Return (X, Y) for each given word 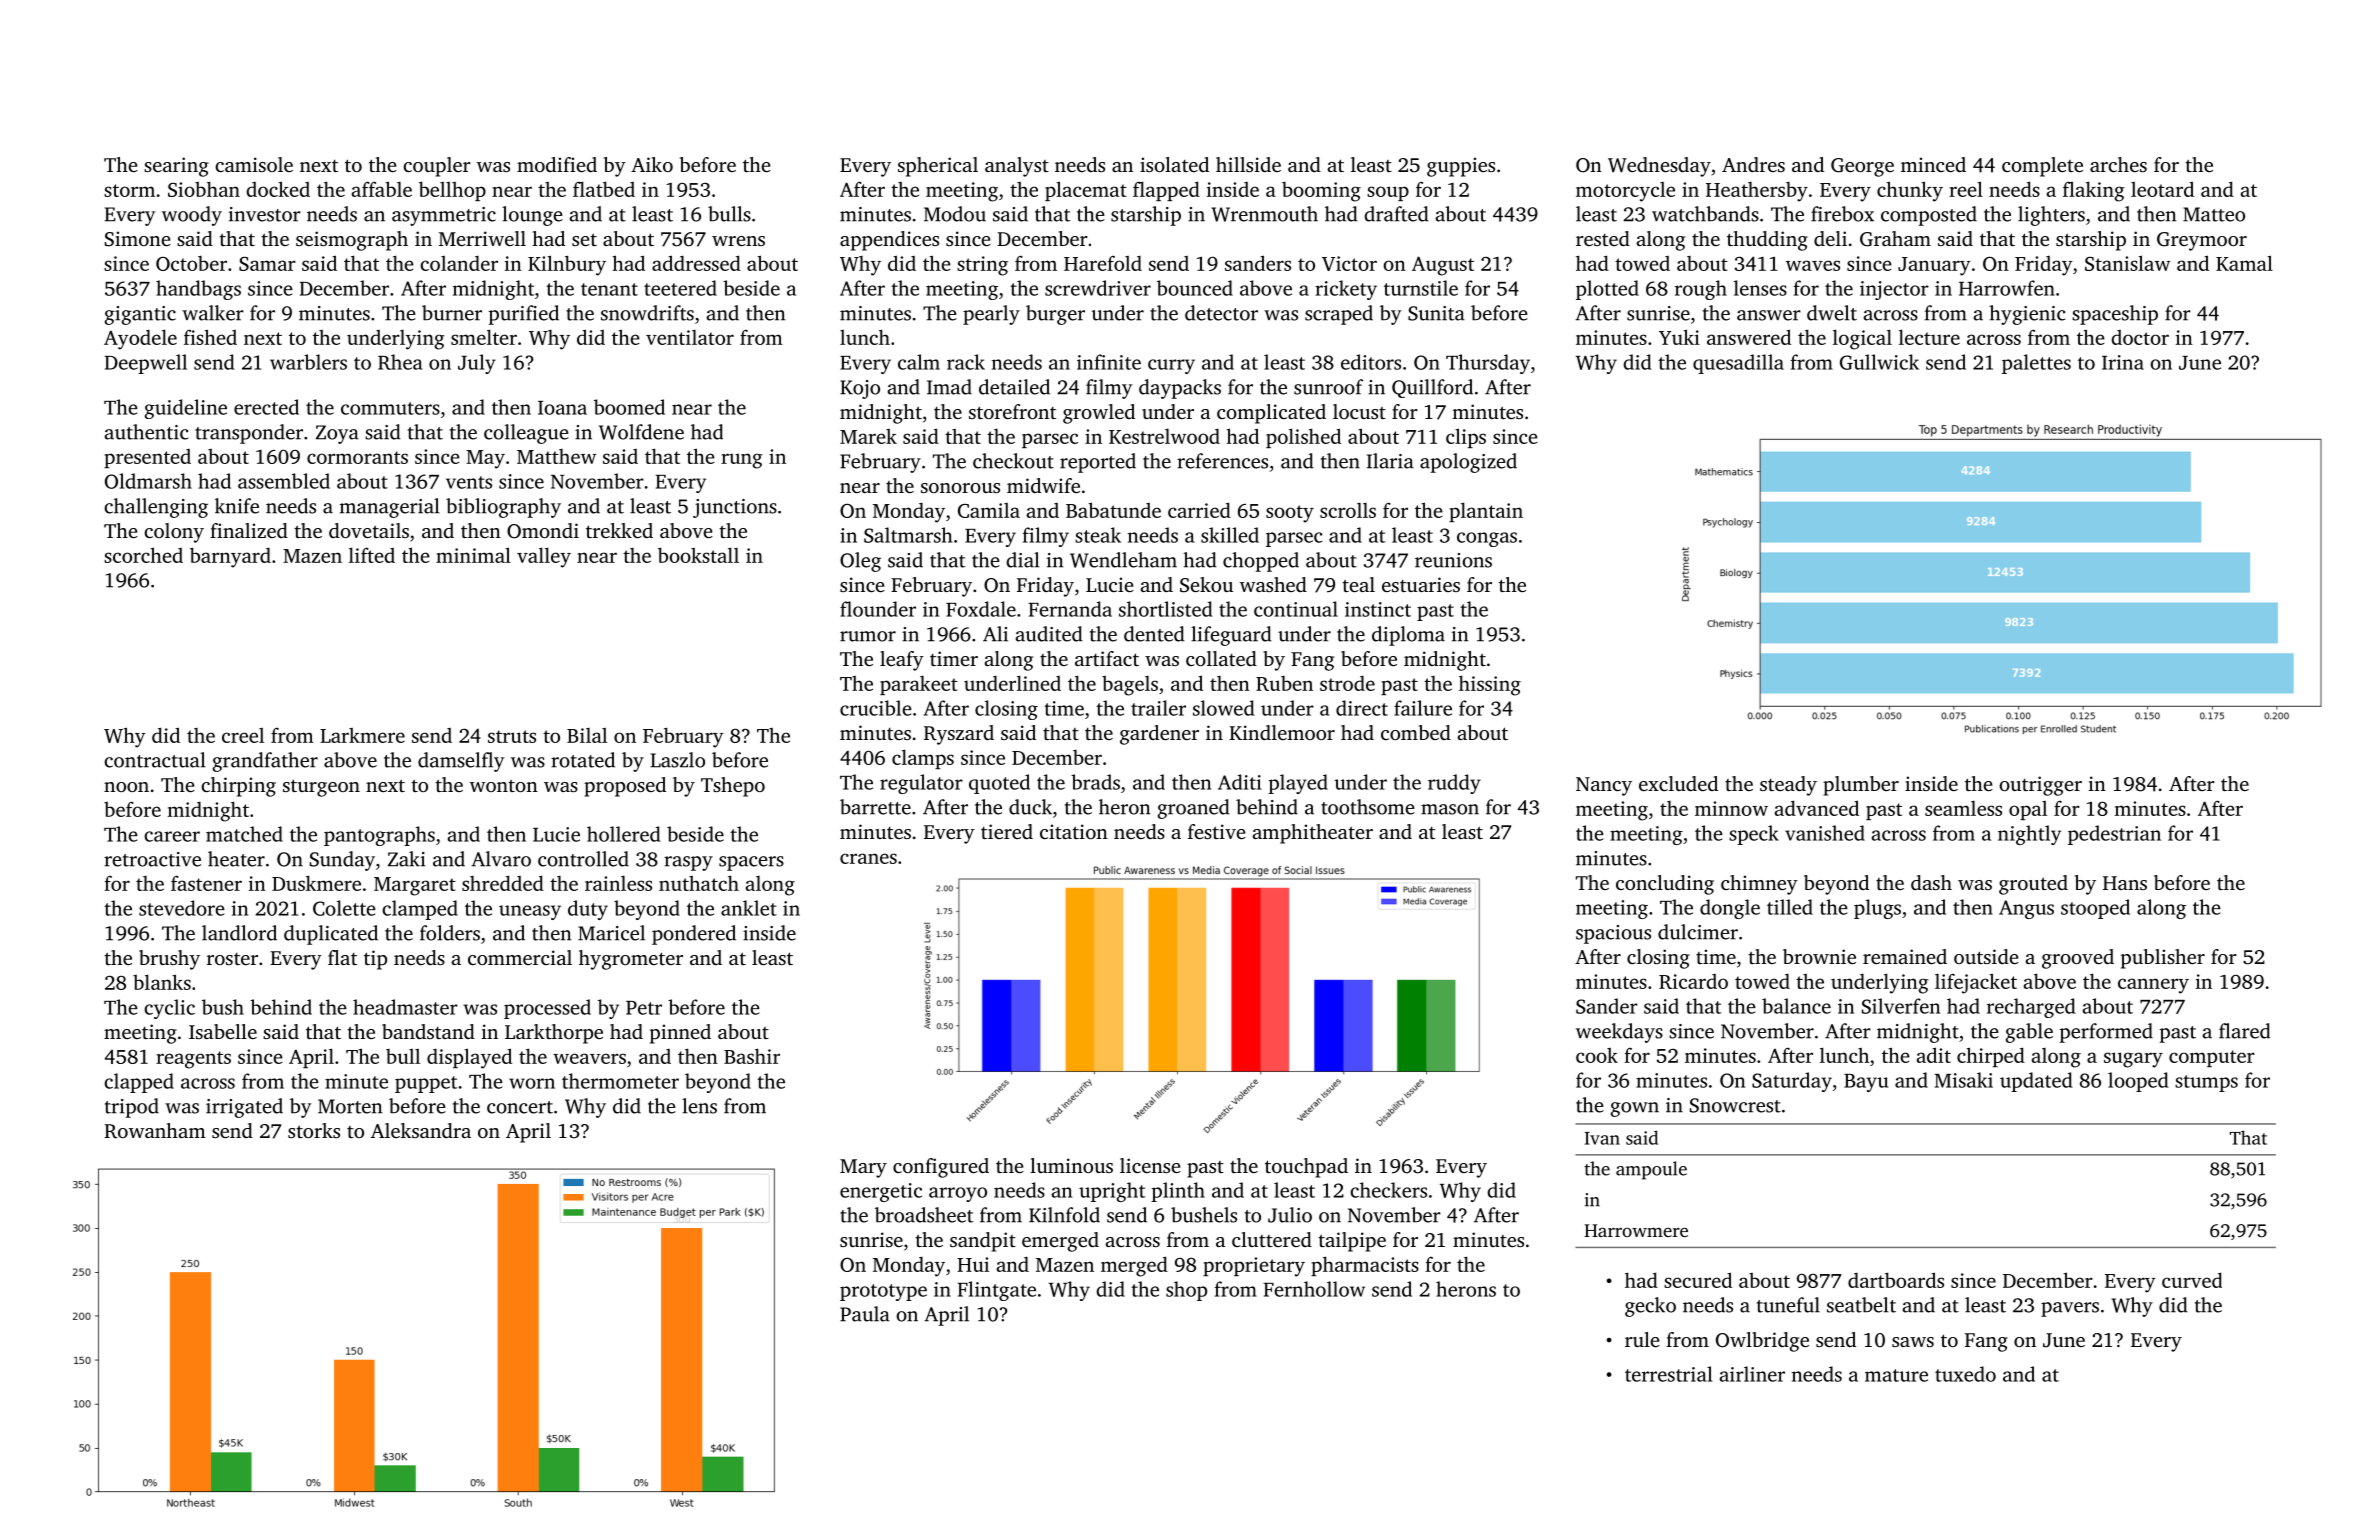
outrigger (2040, 786)
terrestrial (1669, 1374)
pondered (694, 935)
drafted (1396, 214)
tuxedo (1965, 1374)
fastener (206, 883)
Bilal (587, 735)
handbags (198, 290)
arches (2118, 164)
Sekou (1206, 585)
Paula (865, 1314)
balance (1796, 1006)
